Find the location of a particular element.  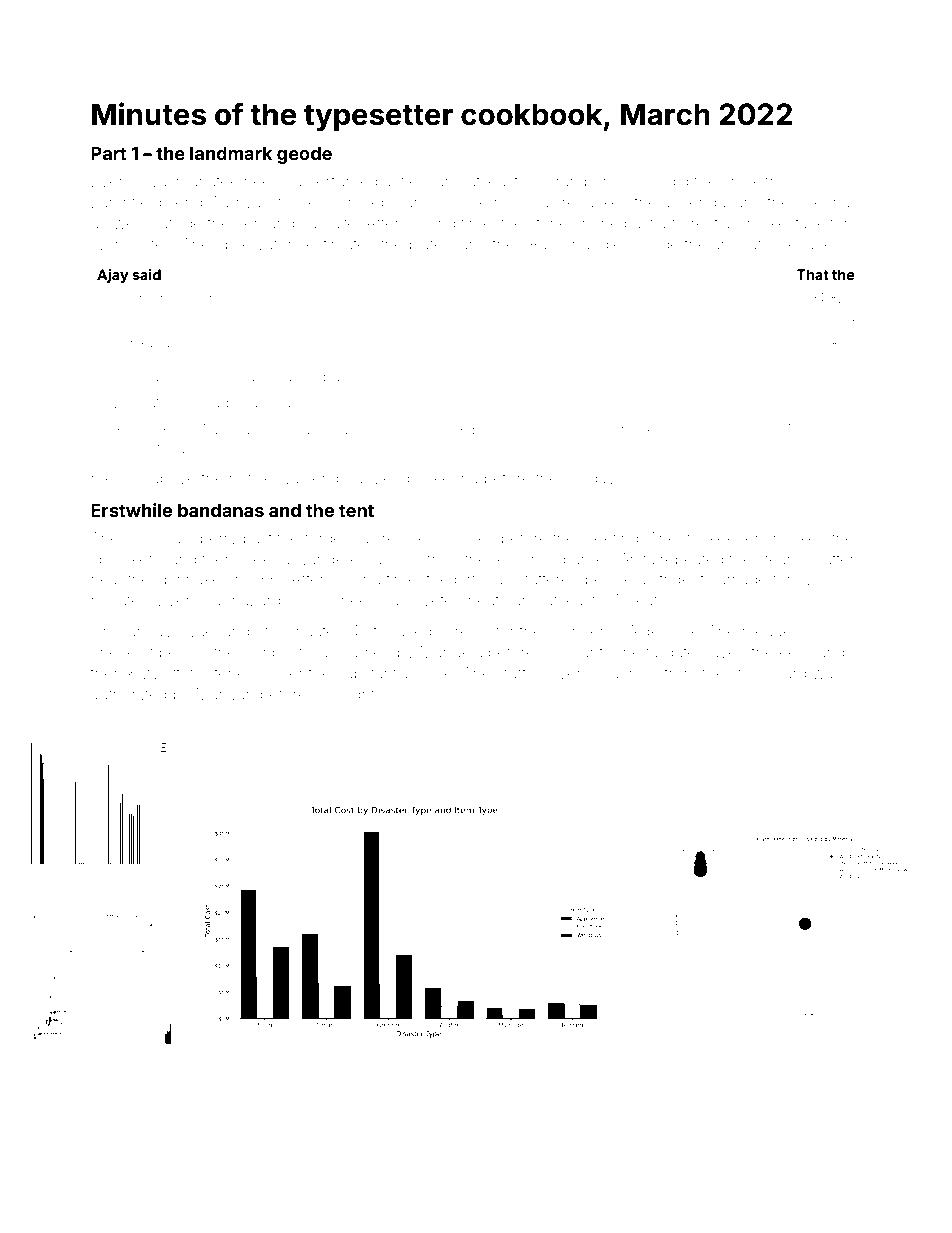

airfield is located at coordinates (407, 180).
